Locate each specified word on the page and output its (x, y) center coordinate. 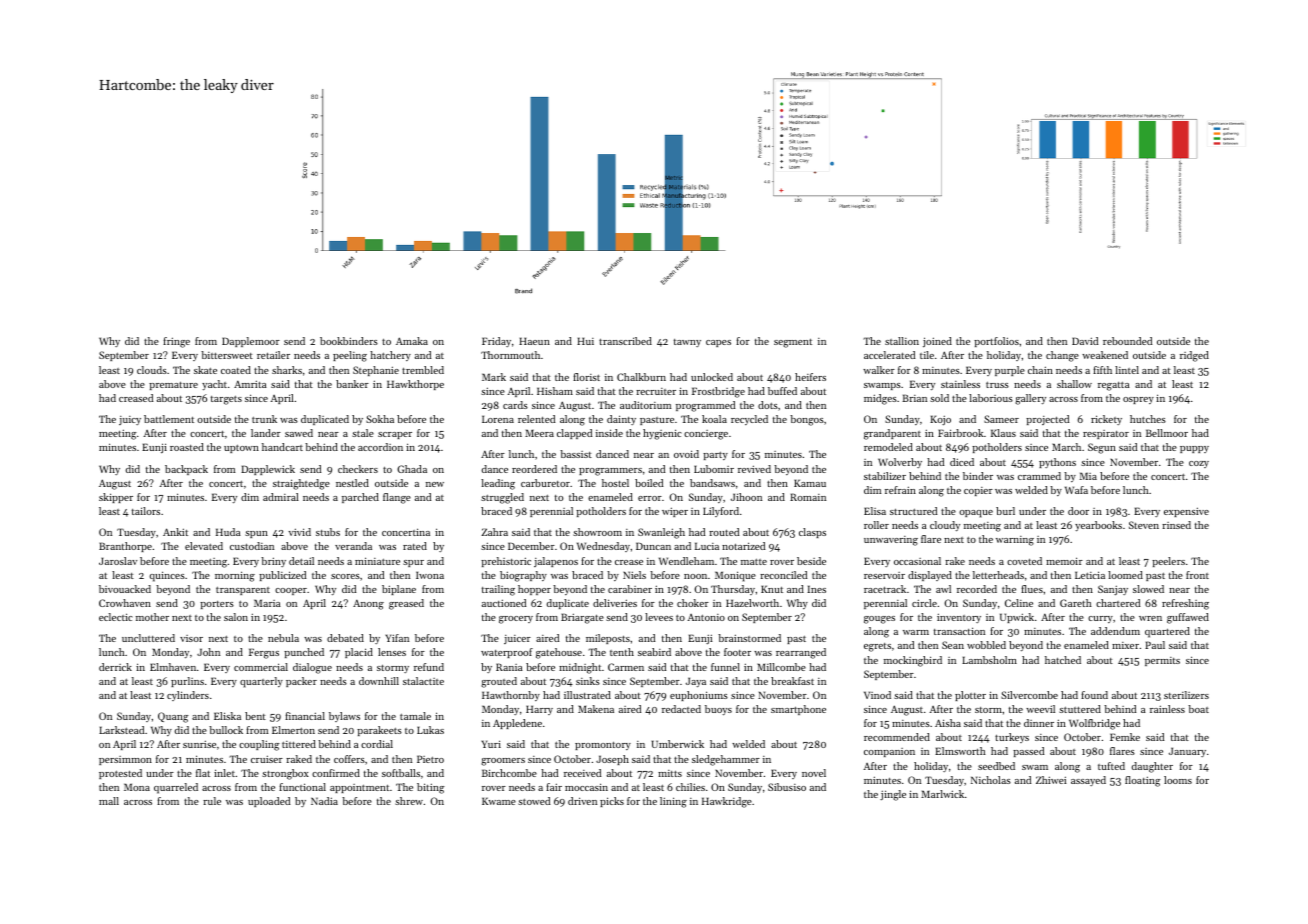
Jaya (696, 682)
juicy (130, 420)
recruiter (656, 391)
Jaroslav (118, 561)
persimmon (125, 760)
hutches (1148, 419)
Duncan (653, 546)
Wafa (1076, 490)
